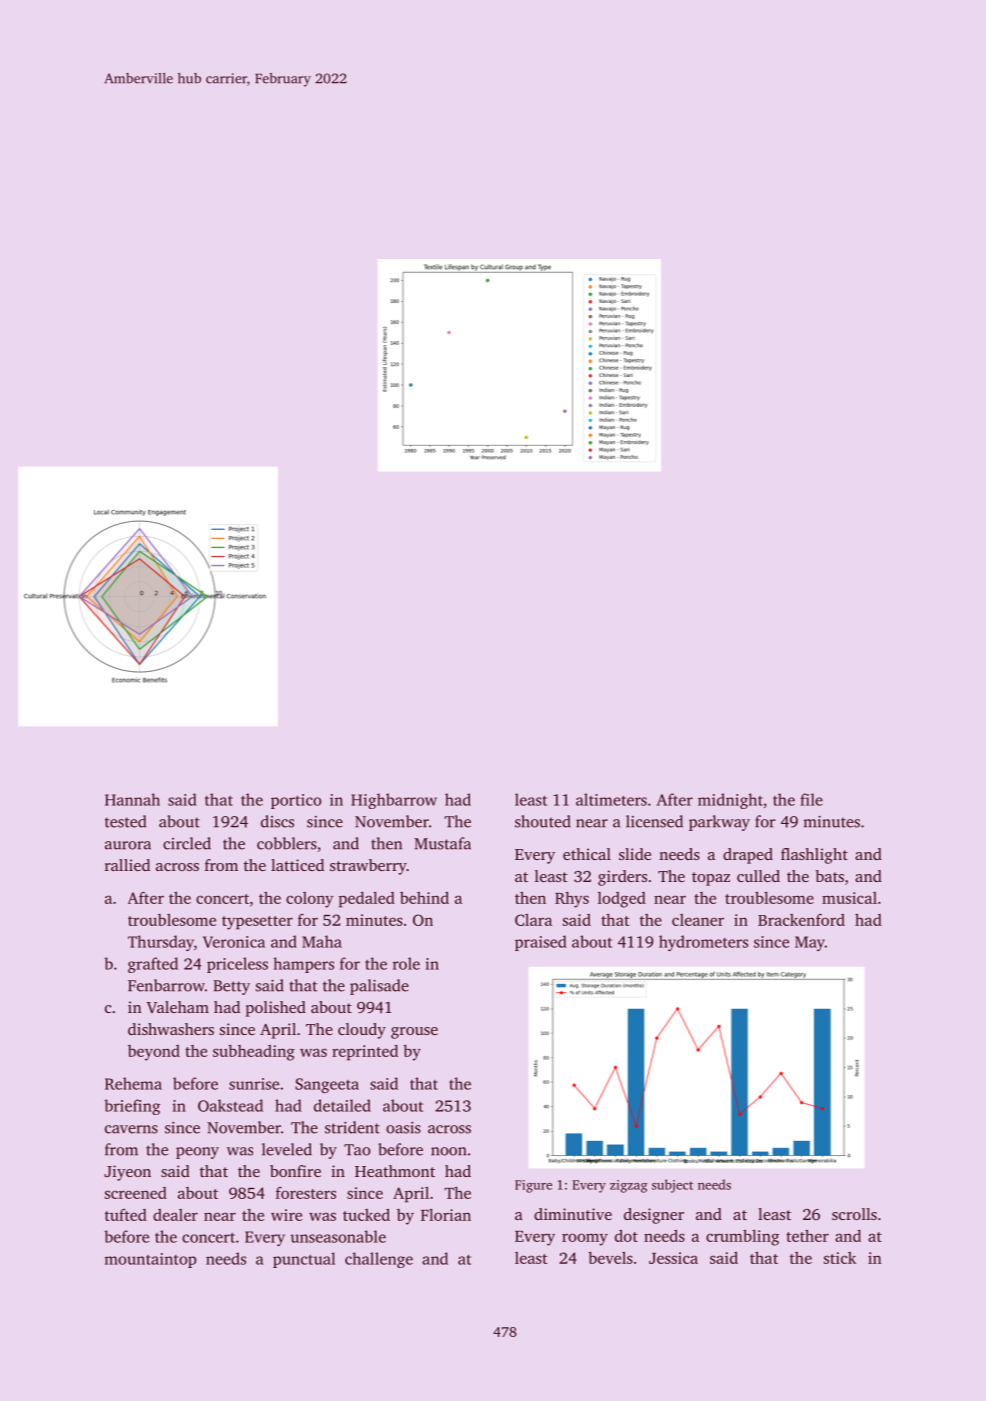 The height and width of the image is (1401, 986). What do you see at coordinates (175, 1215) in the image?
I see `dealer` at bounding box center [175, 1215].
